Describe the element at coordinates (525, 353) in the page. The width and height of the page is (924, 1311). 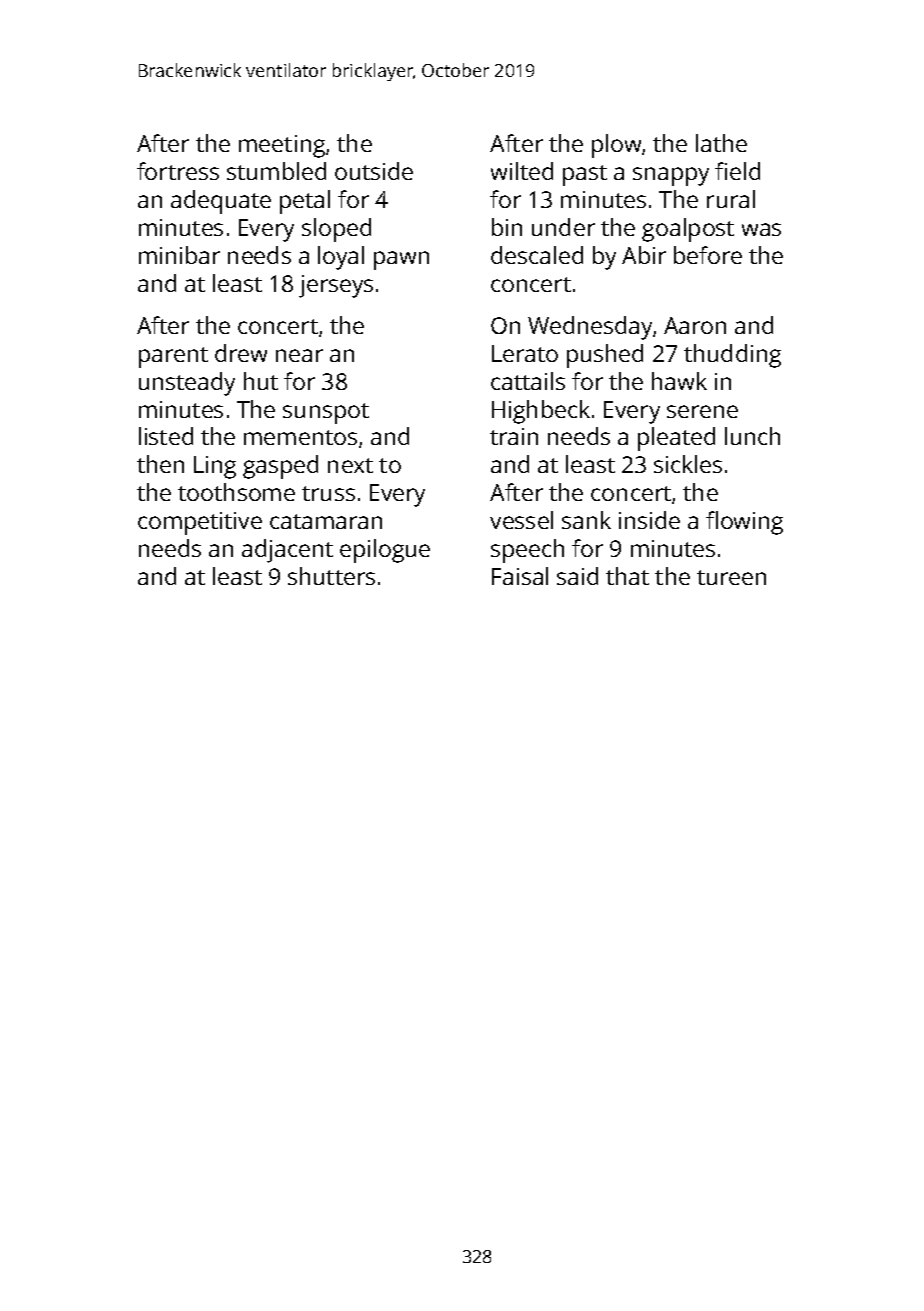
I see `Lerato` at that location.
